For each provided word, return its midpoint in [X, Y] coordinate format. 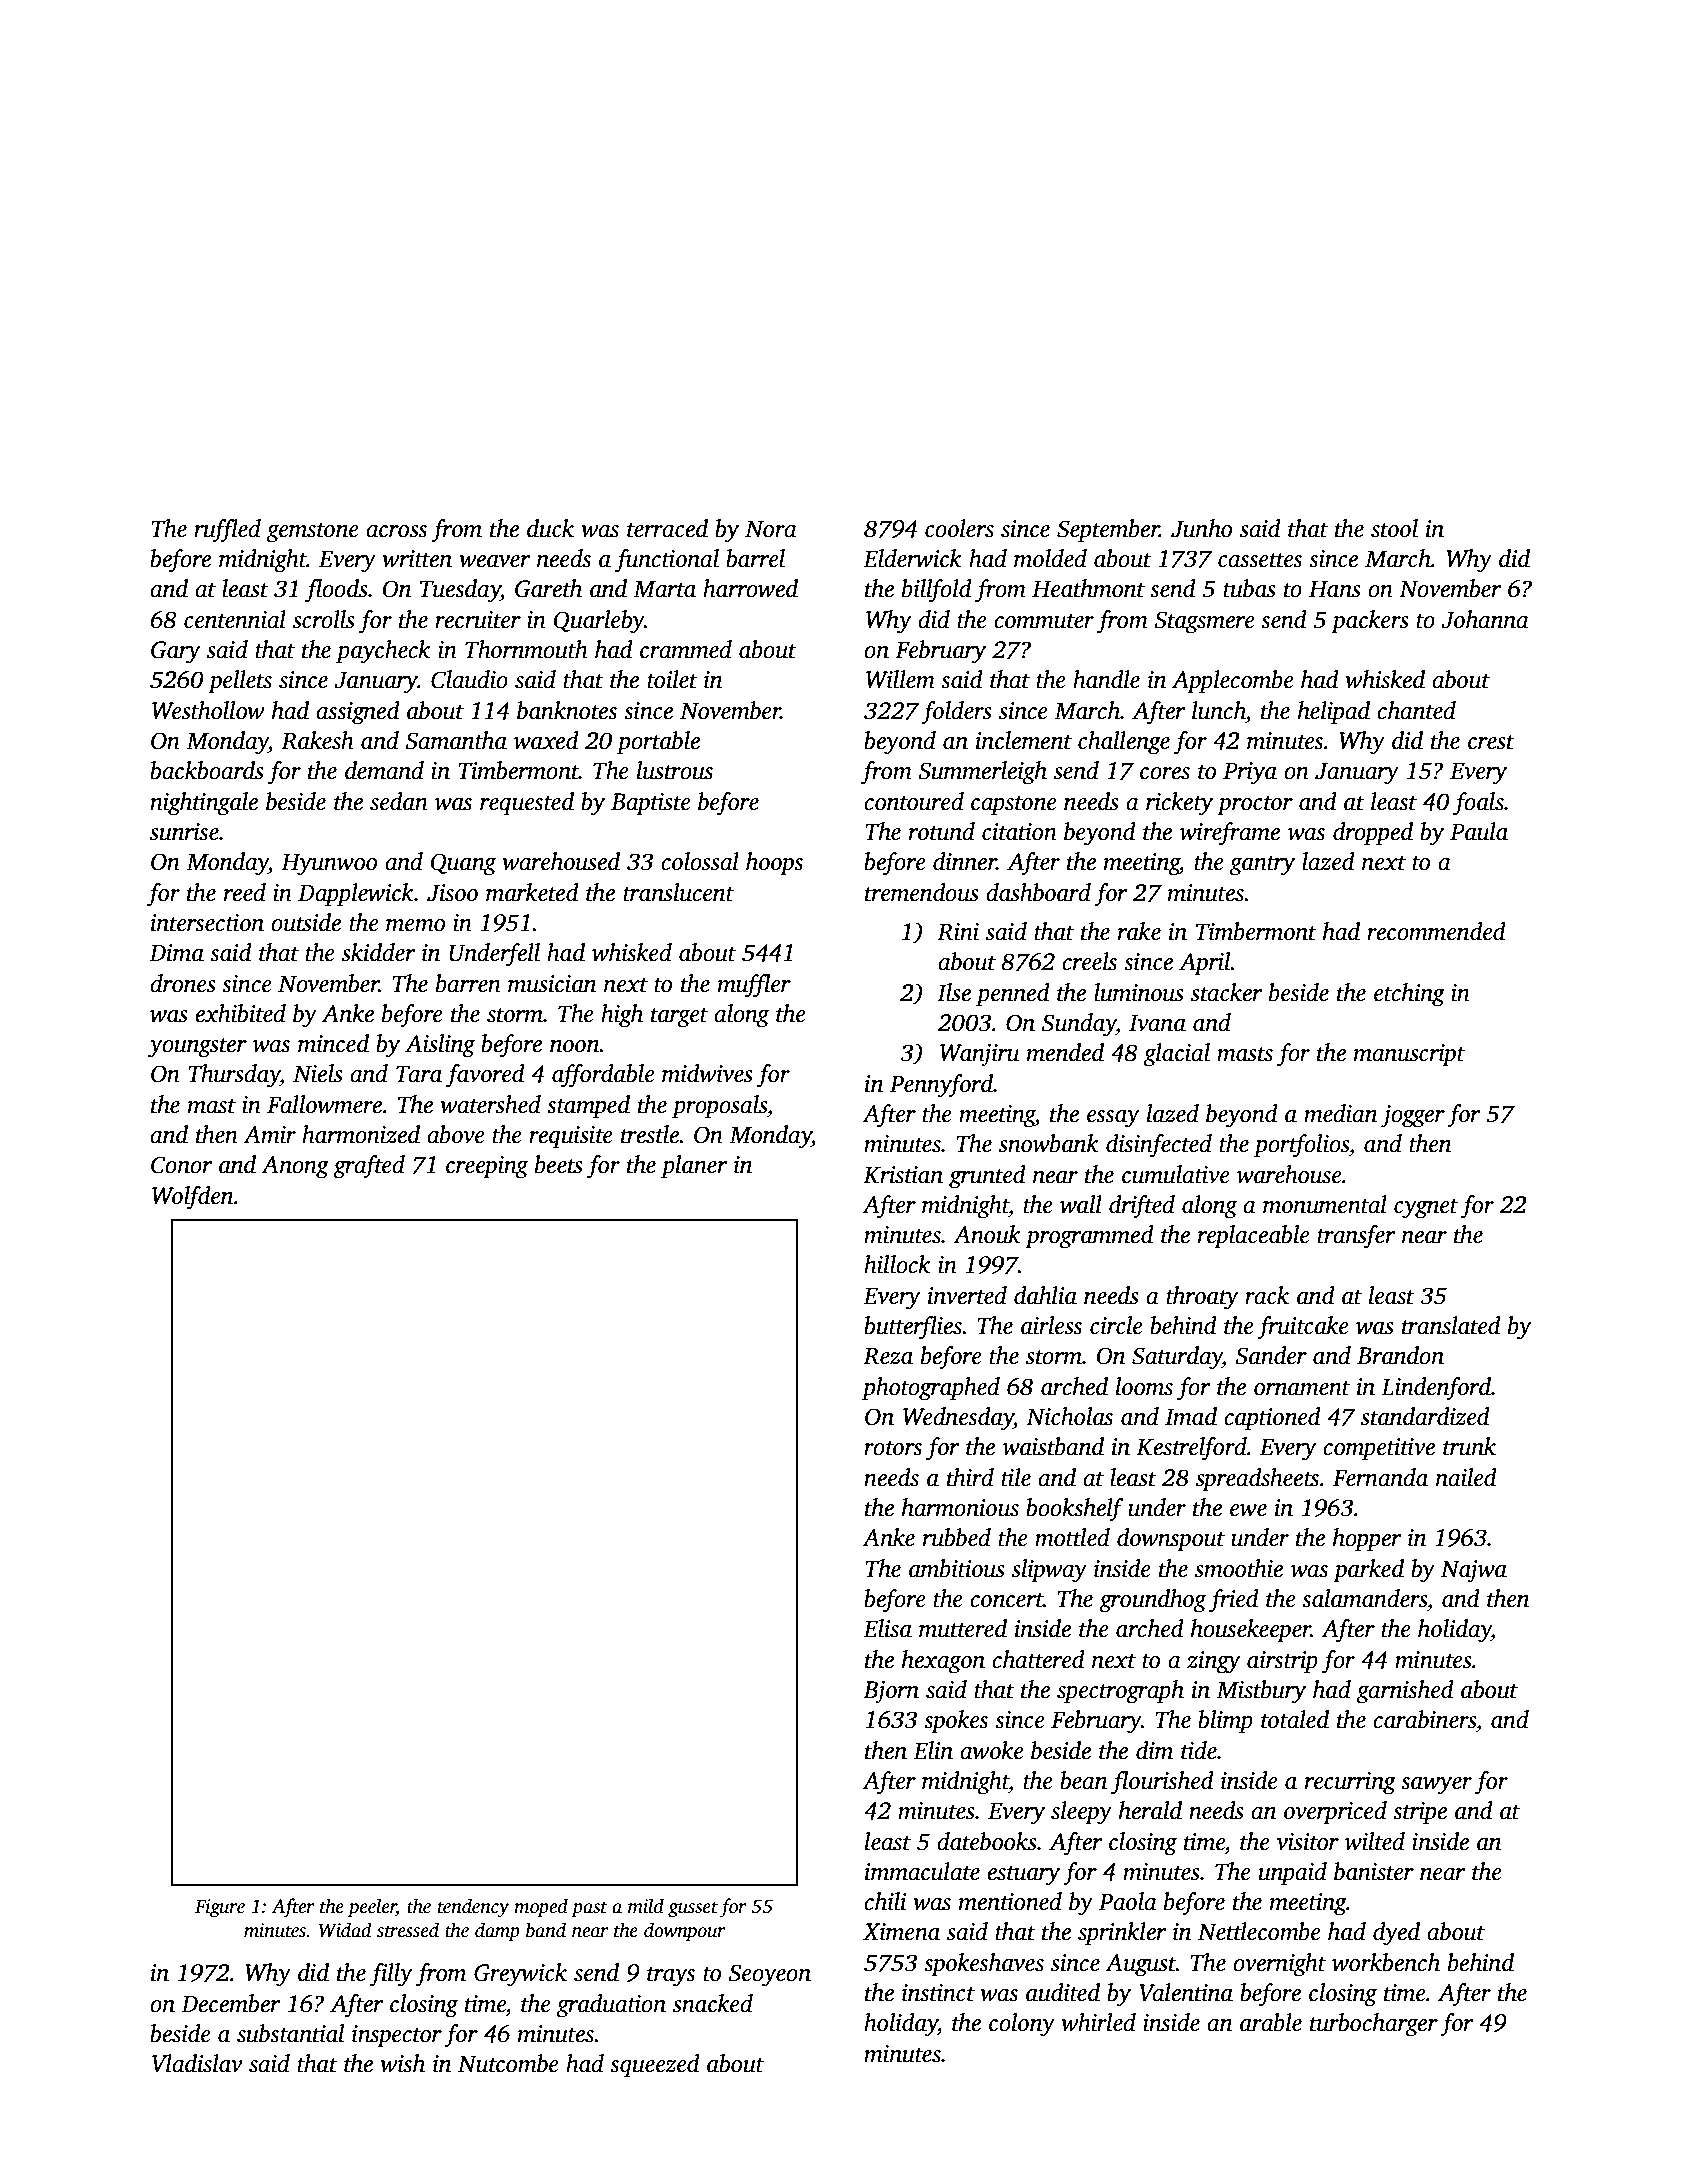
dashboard [1038, 892]
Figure [220, 1908]
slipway [1049, 1571]
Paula [1479, 831]
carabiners [1424, 1719]
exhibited [240, 1013]
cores [1165, 773]
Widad [345, 1930]
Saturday [1177, 1358]
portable [658, 743]
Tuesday [460, 591]
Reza [888, 1356]
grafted [369, 1167]
